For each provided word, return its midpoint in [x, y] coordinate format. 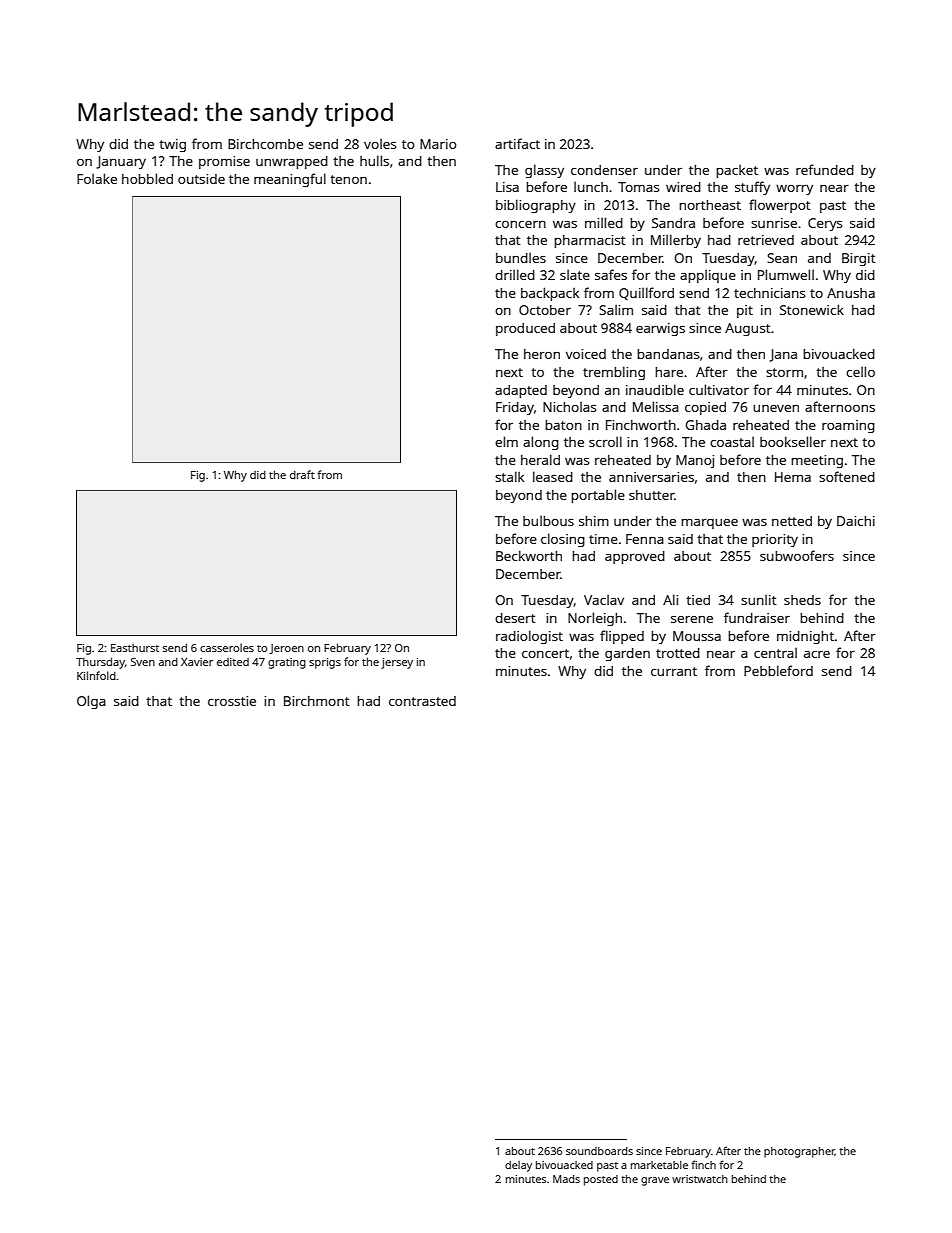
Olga [91, 702]
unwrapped [292, 162]
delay [518, 1166]
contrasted [422, 701]
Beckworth [529, 555]
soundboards [599, 1151]
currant [674, 671]
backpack [550, 294]
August [748, 329]
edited [233, 662]
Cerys [825, 224]
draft [302, 474]
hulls [374, 160]
